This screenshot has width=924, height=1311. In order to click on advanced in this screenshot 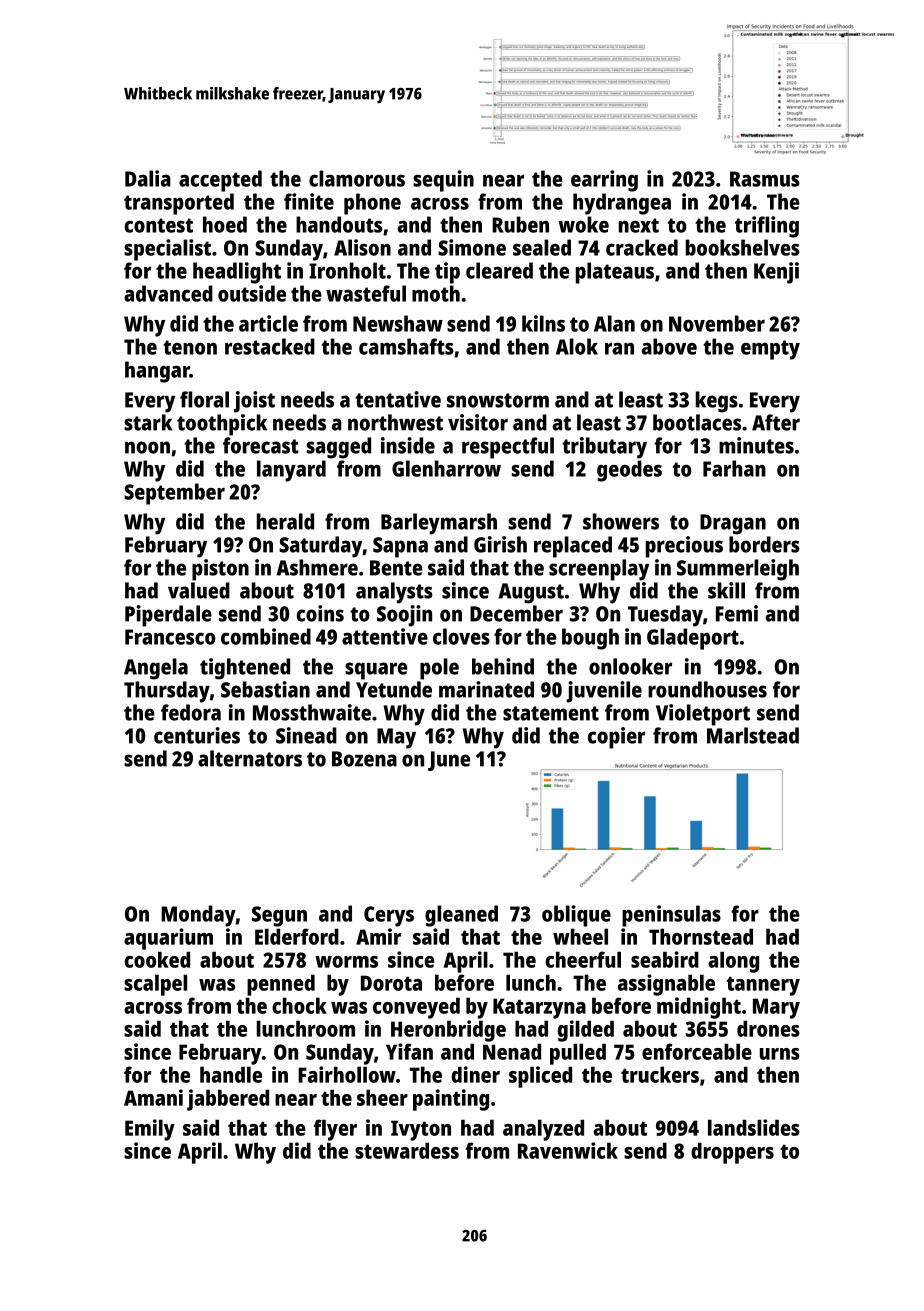, I will do `click(168, 293)`.
